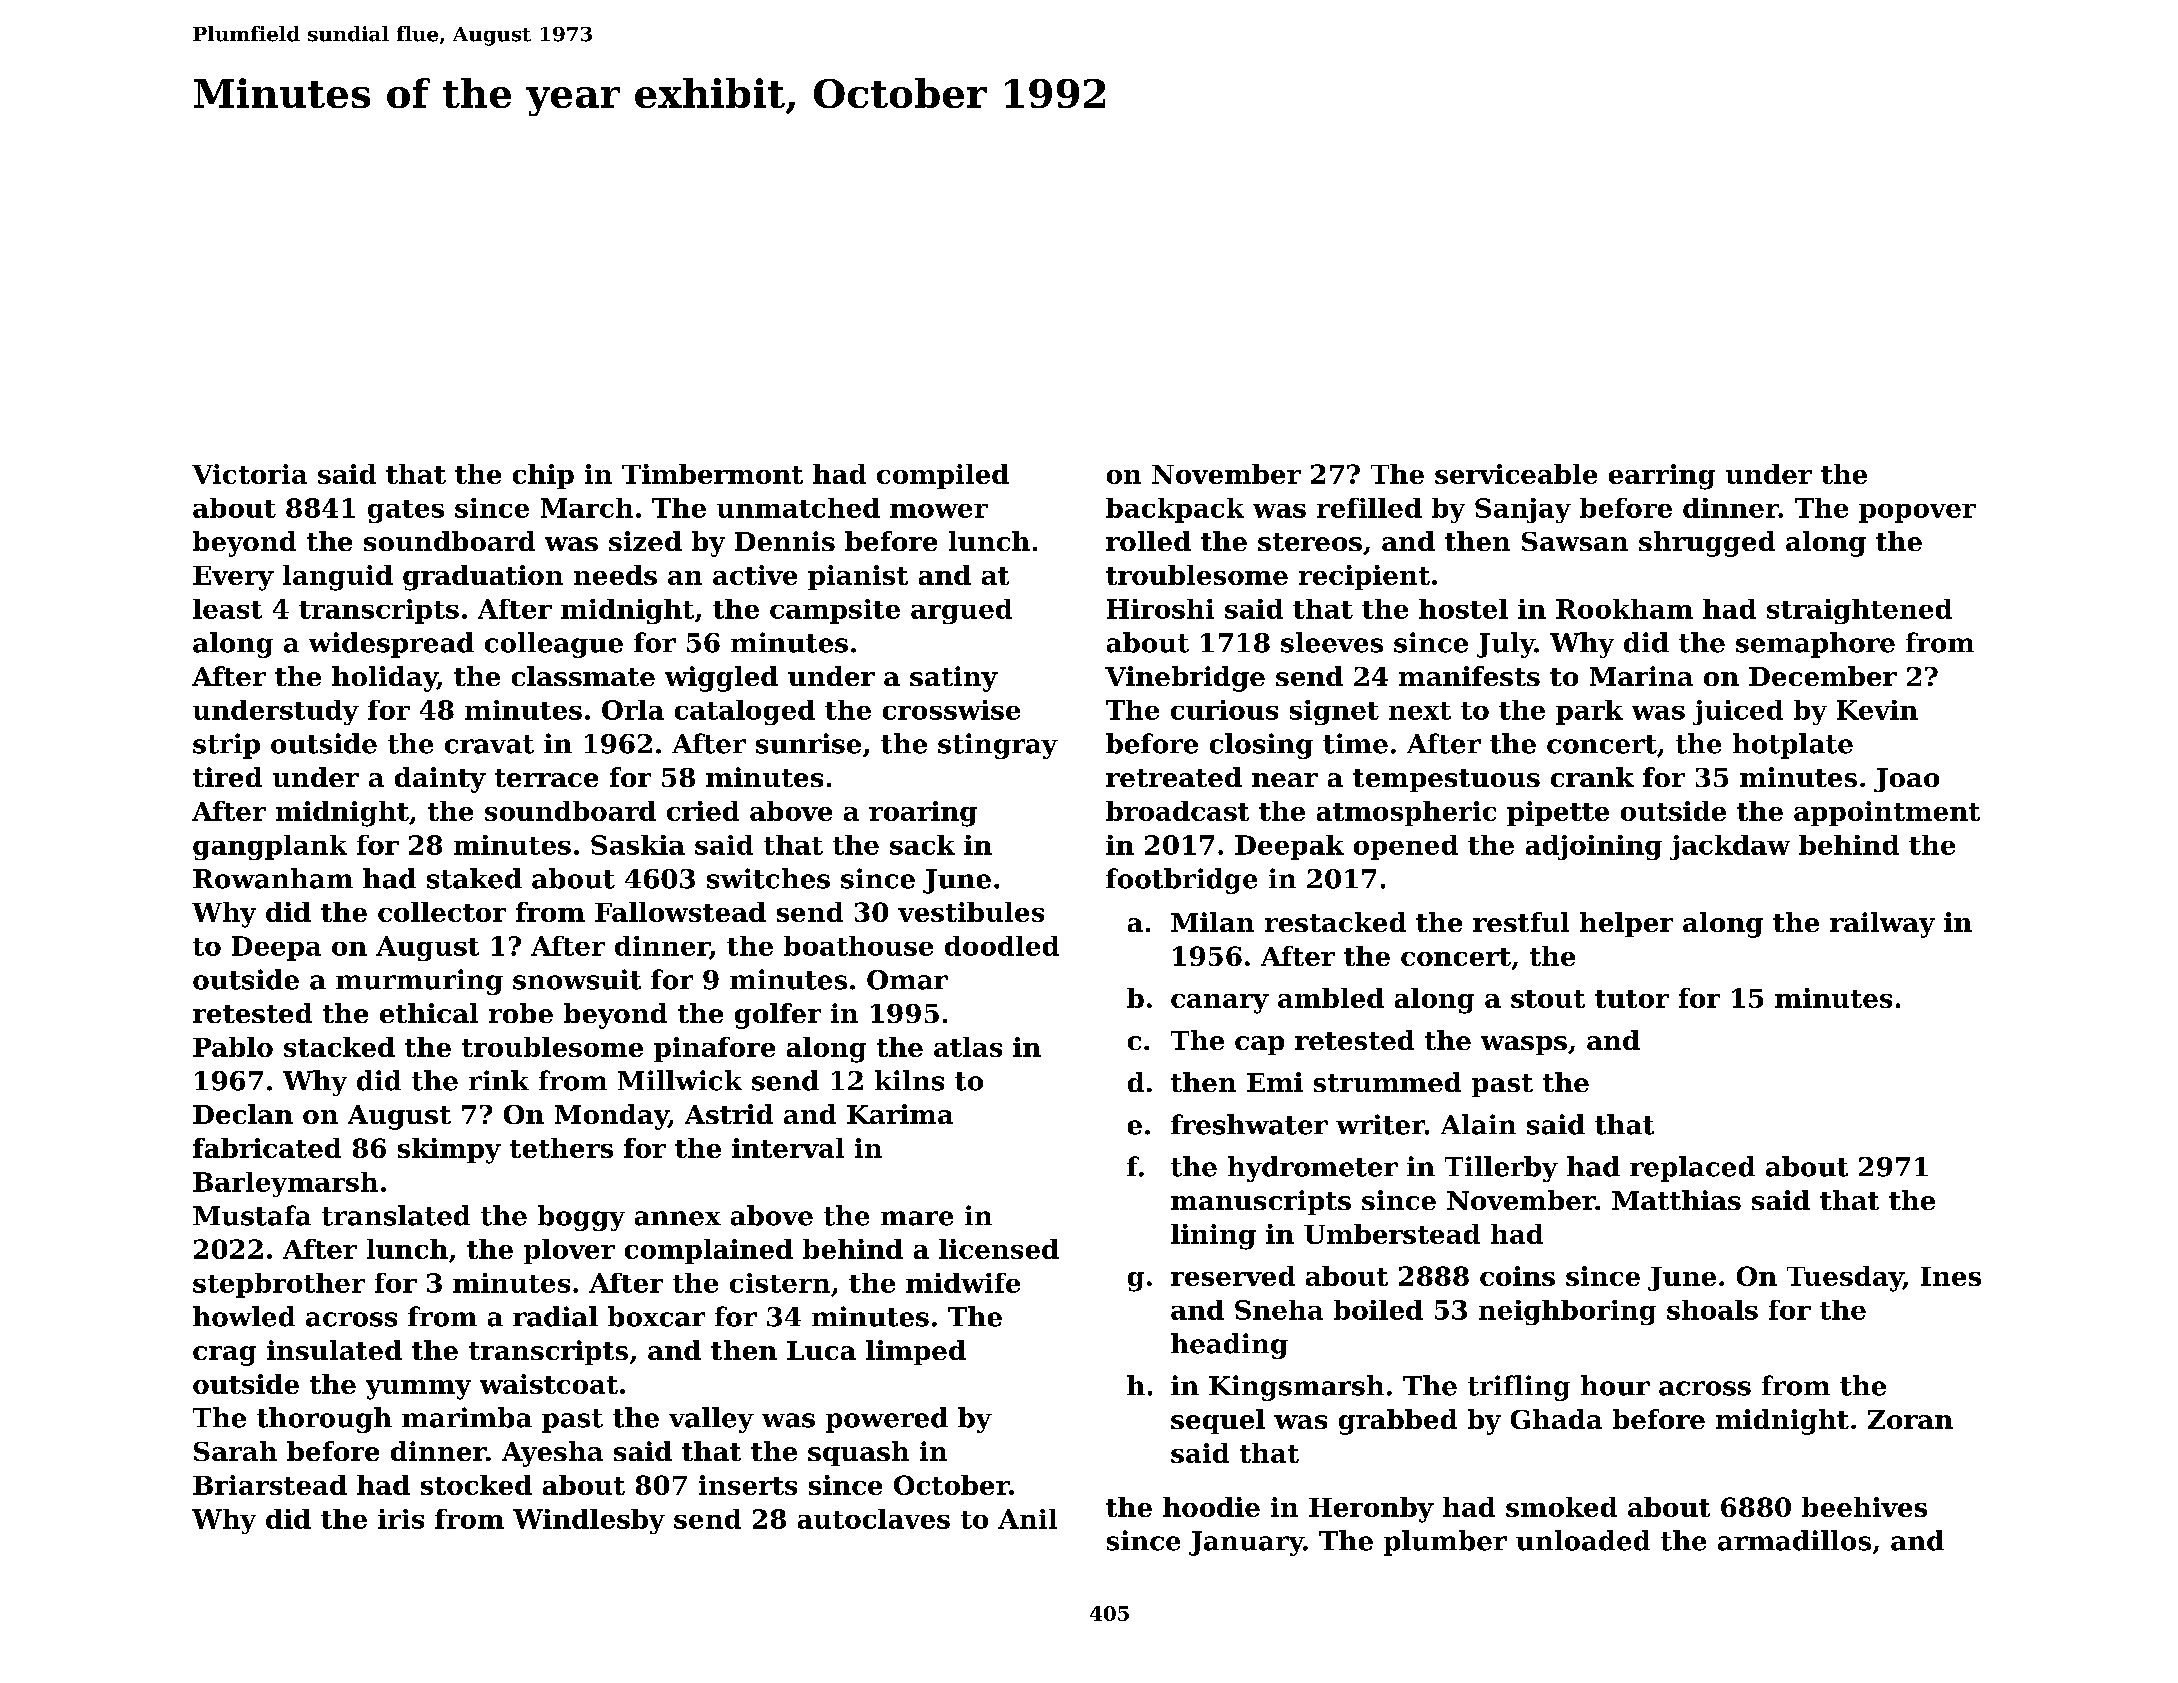 The height and width of the document is (1683, 2178). What do you see at coordinates (1730, 847) in the document?
I see `jackdaw` at bounding box center [1730, 847].
